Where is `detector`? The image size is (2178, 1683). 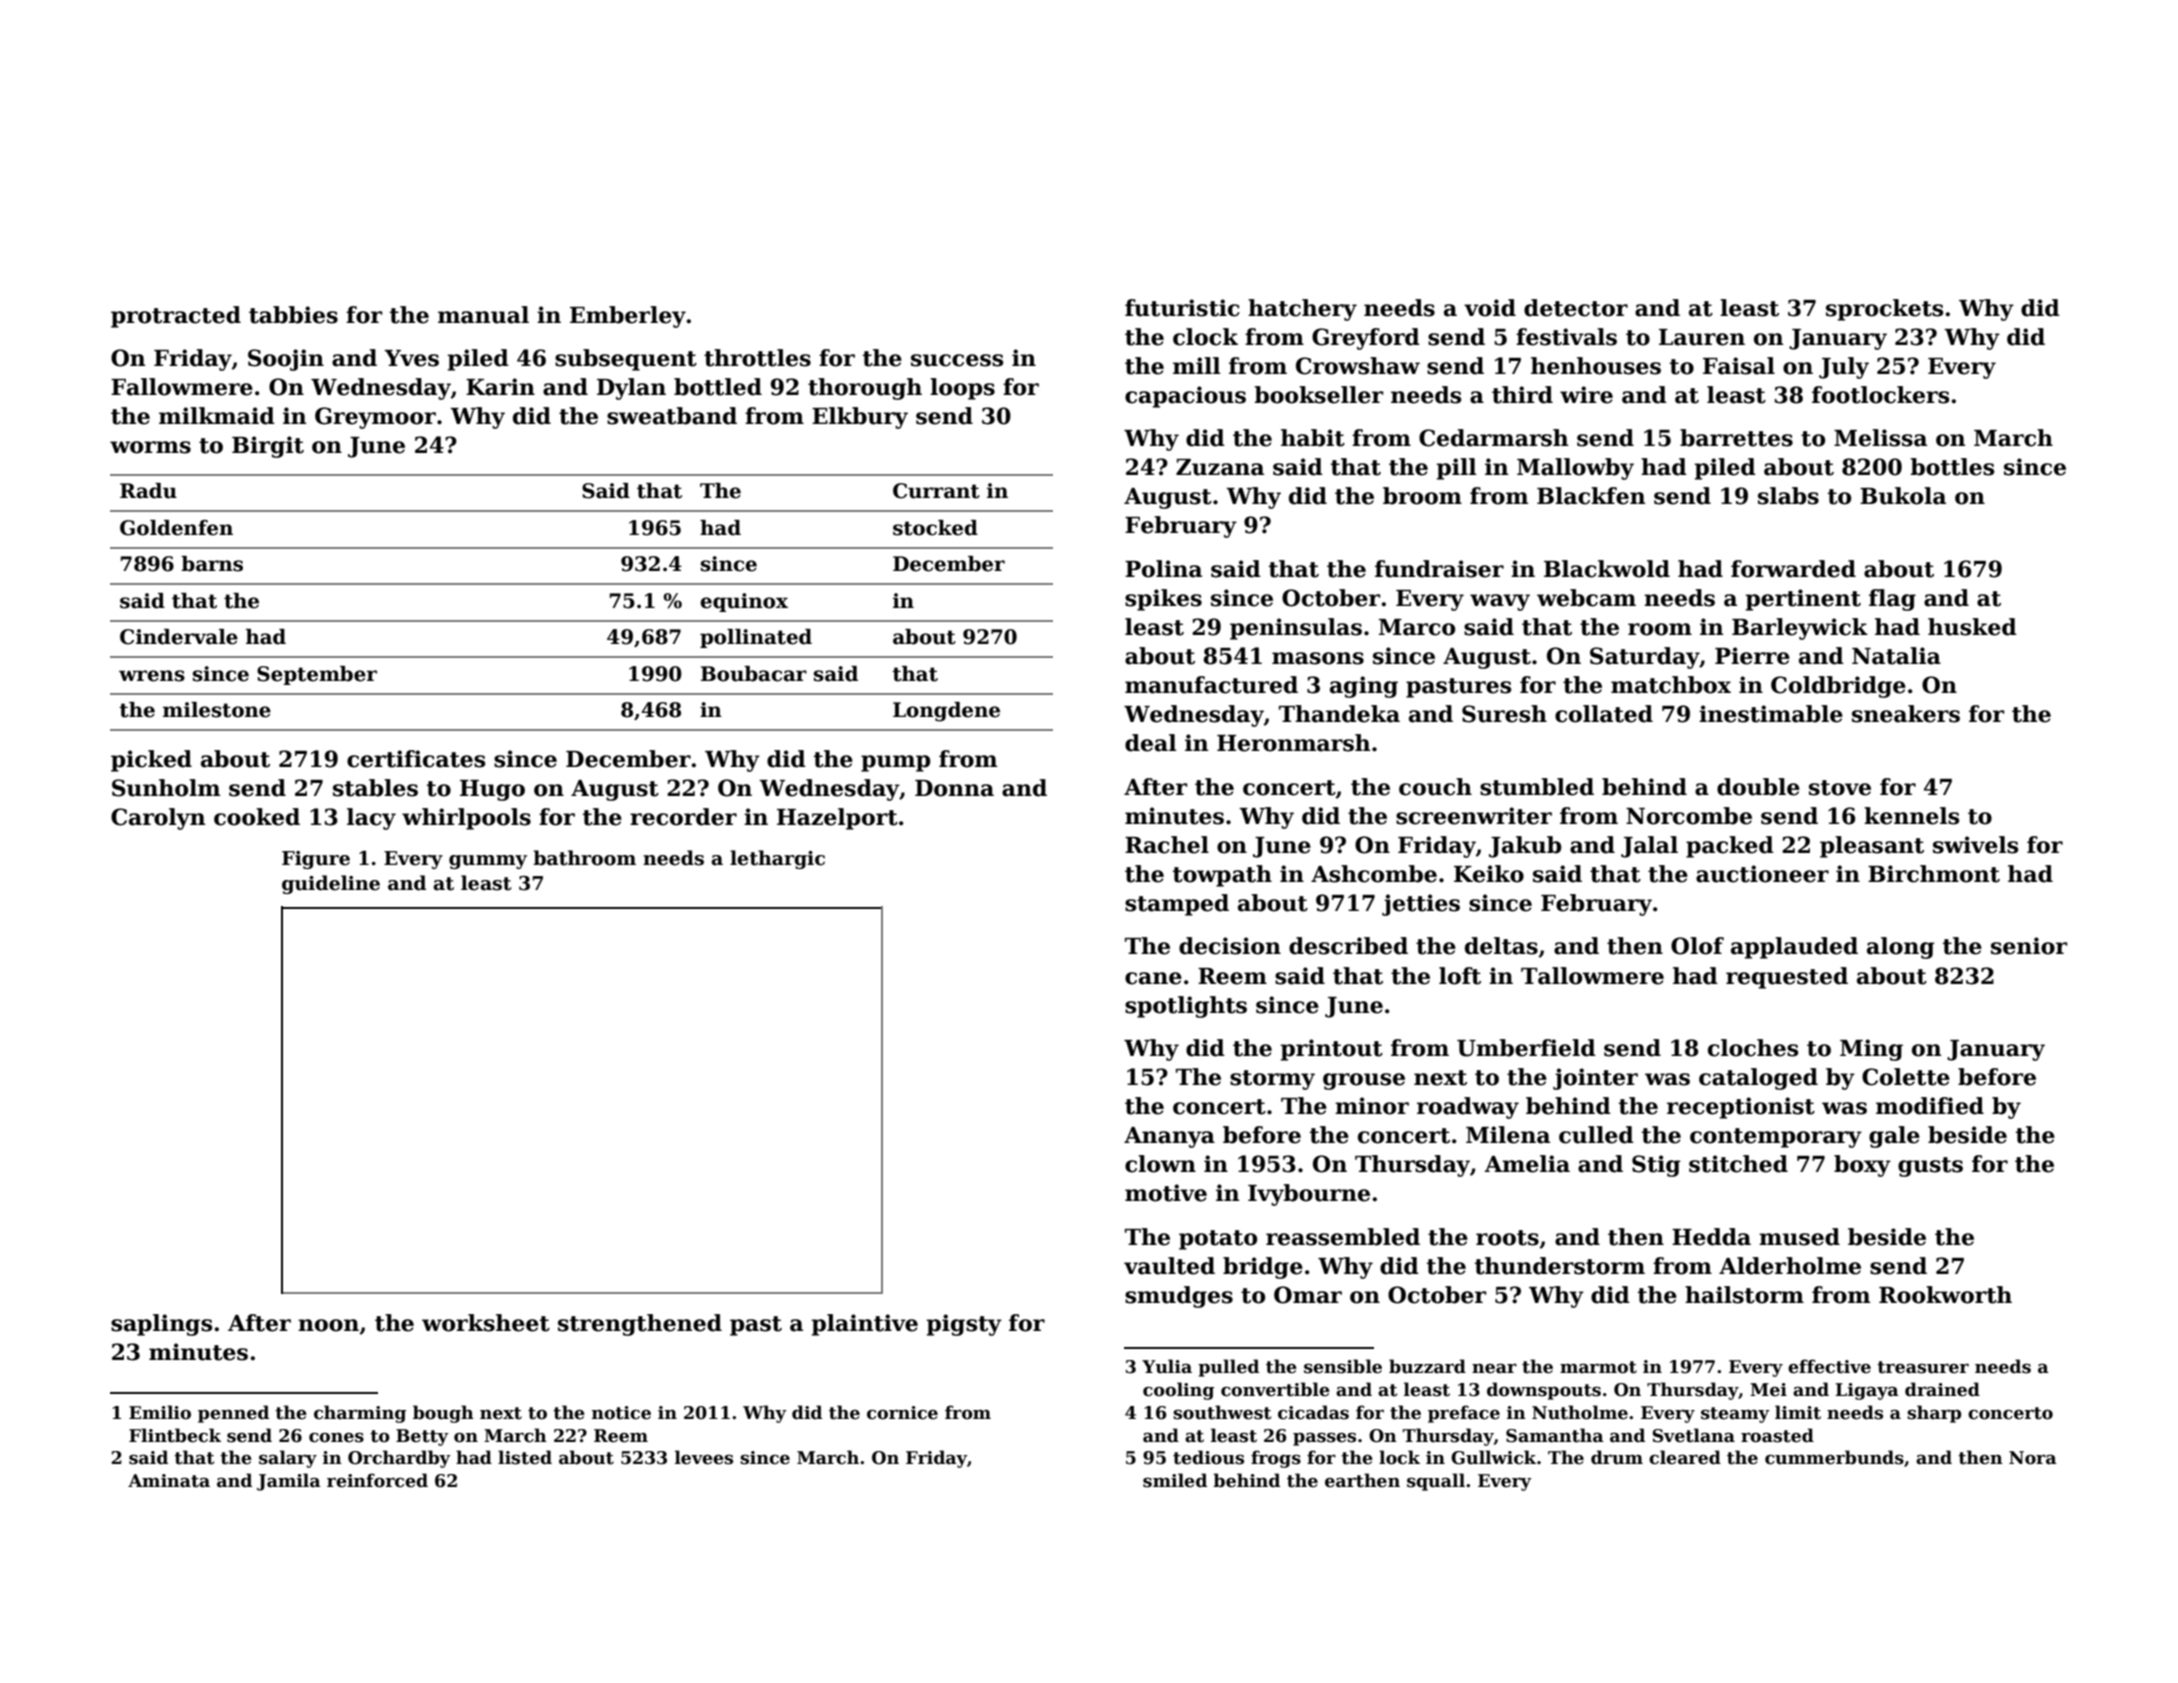
detector is located at coordinates (1576, 308).
